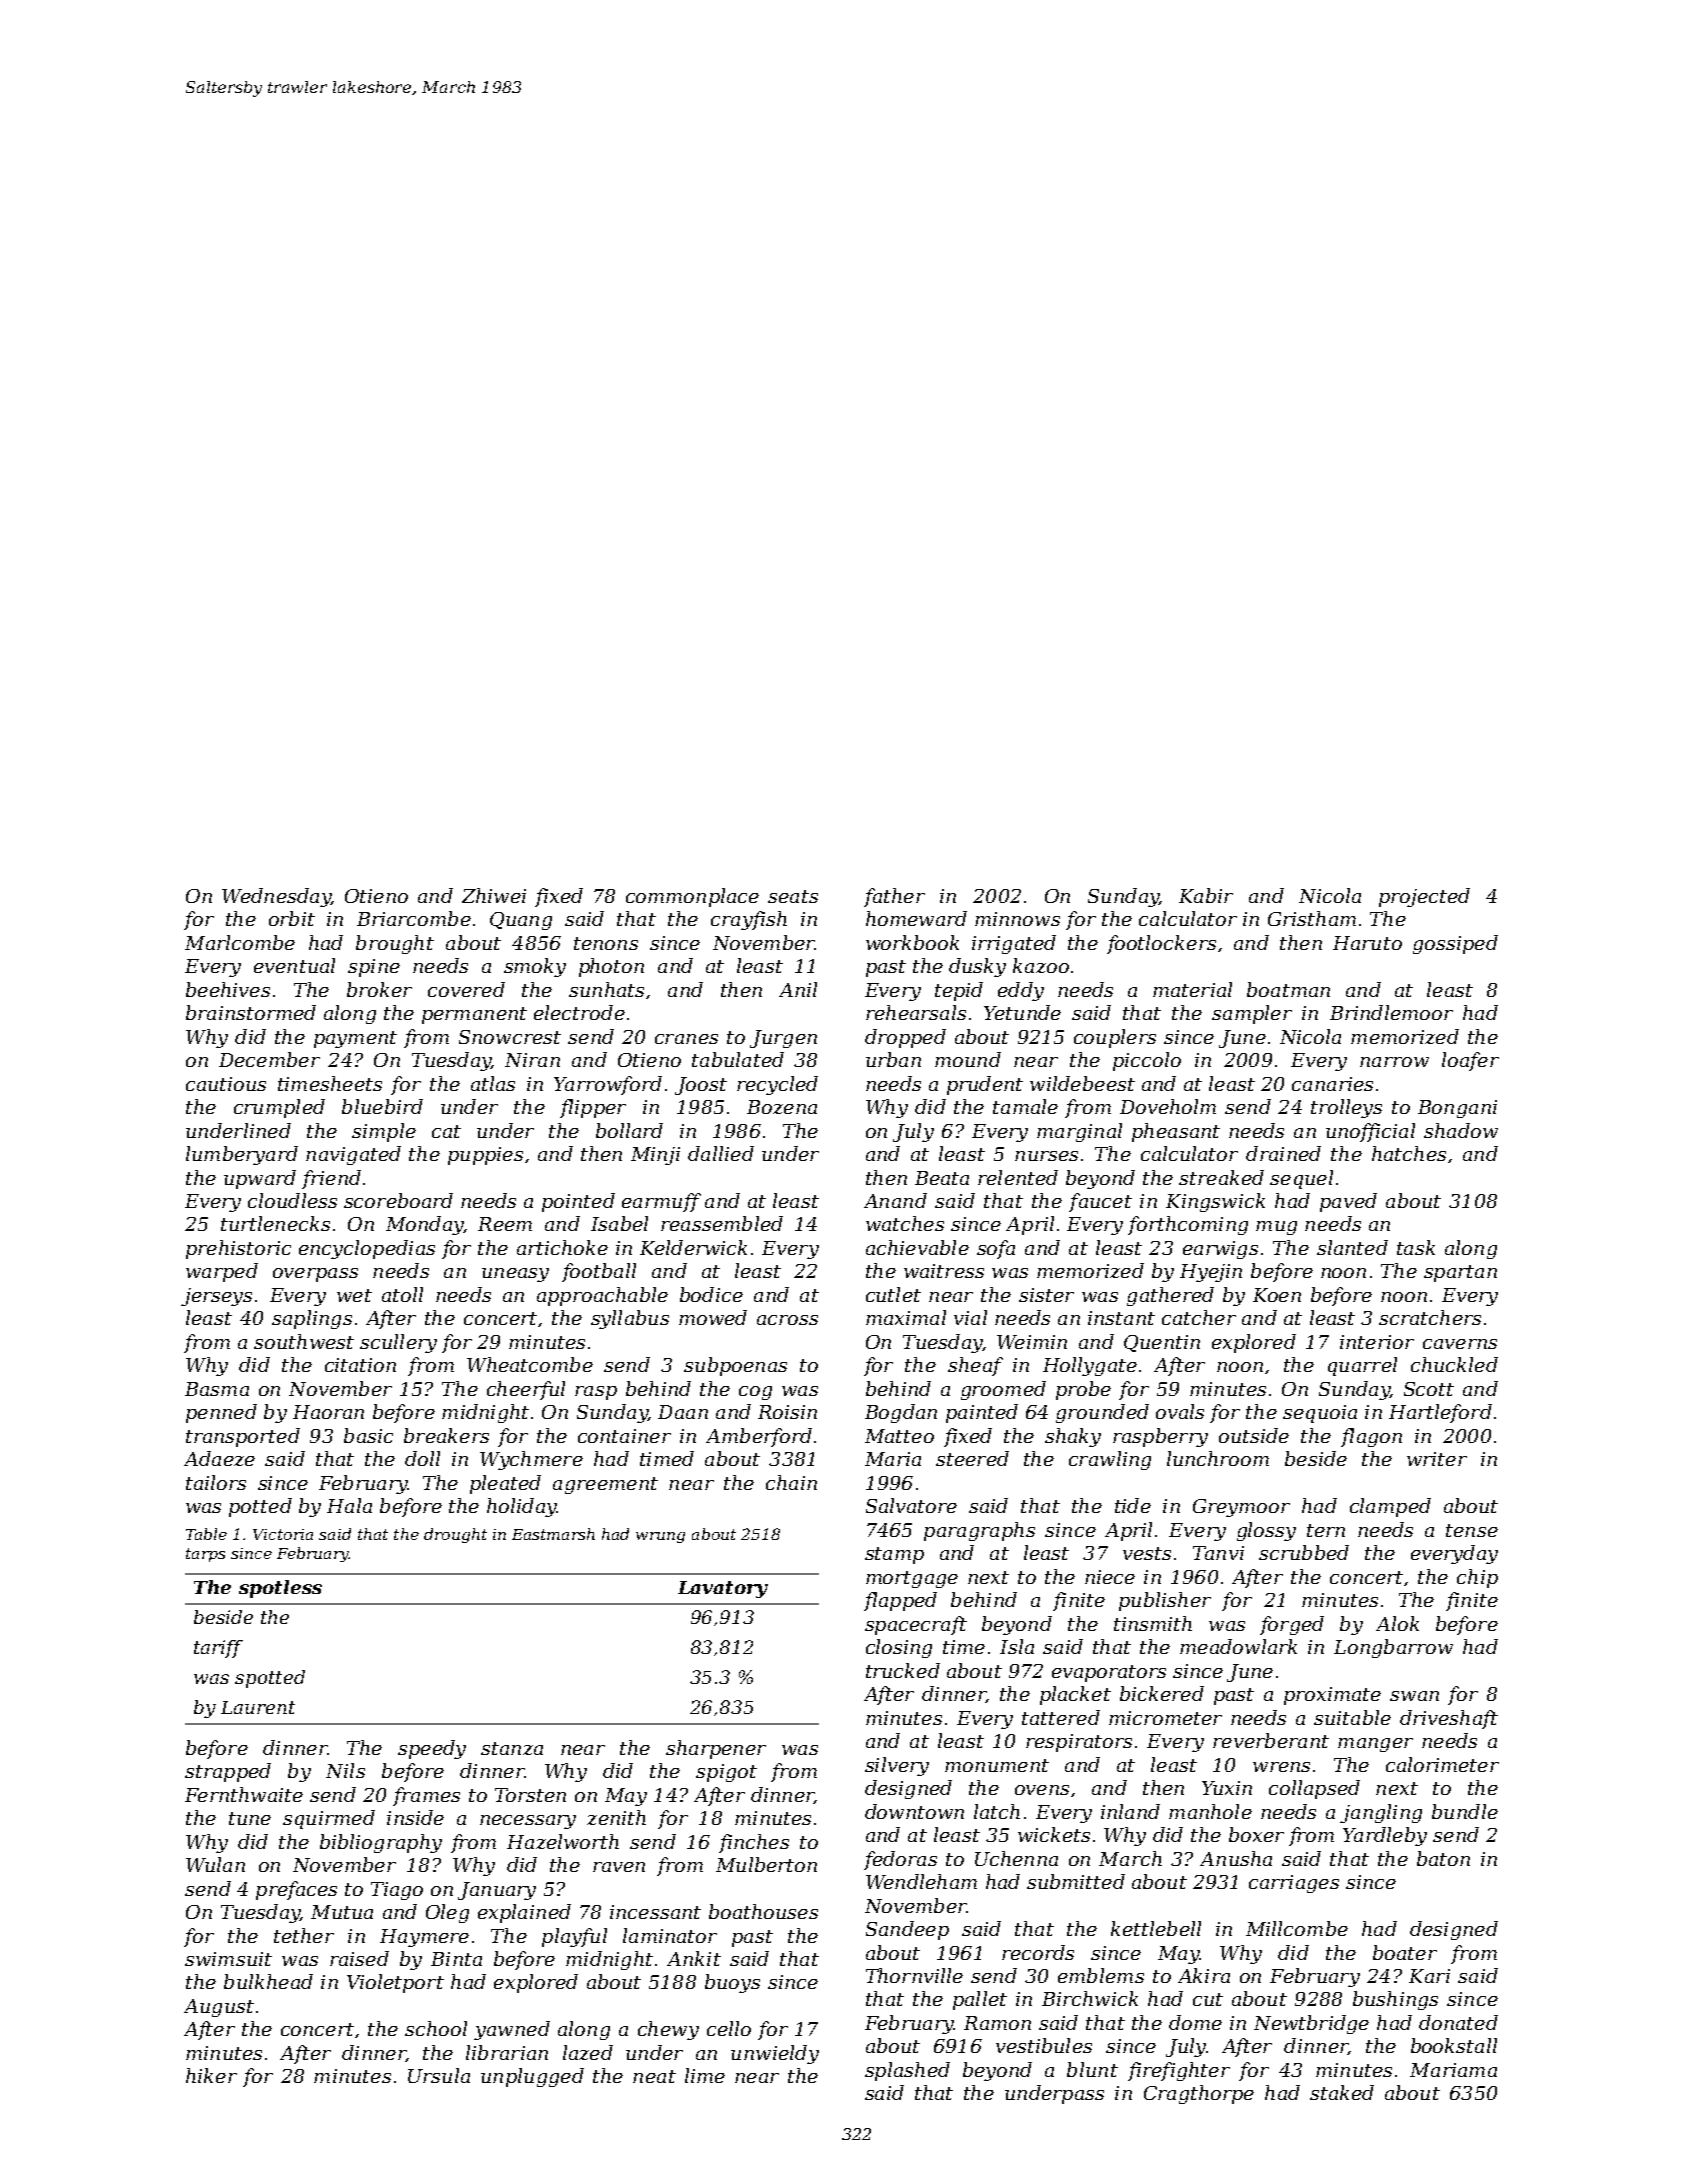  Describe the element at coordinates (1397, 1623) in the page. I see `Alok` at that location.
